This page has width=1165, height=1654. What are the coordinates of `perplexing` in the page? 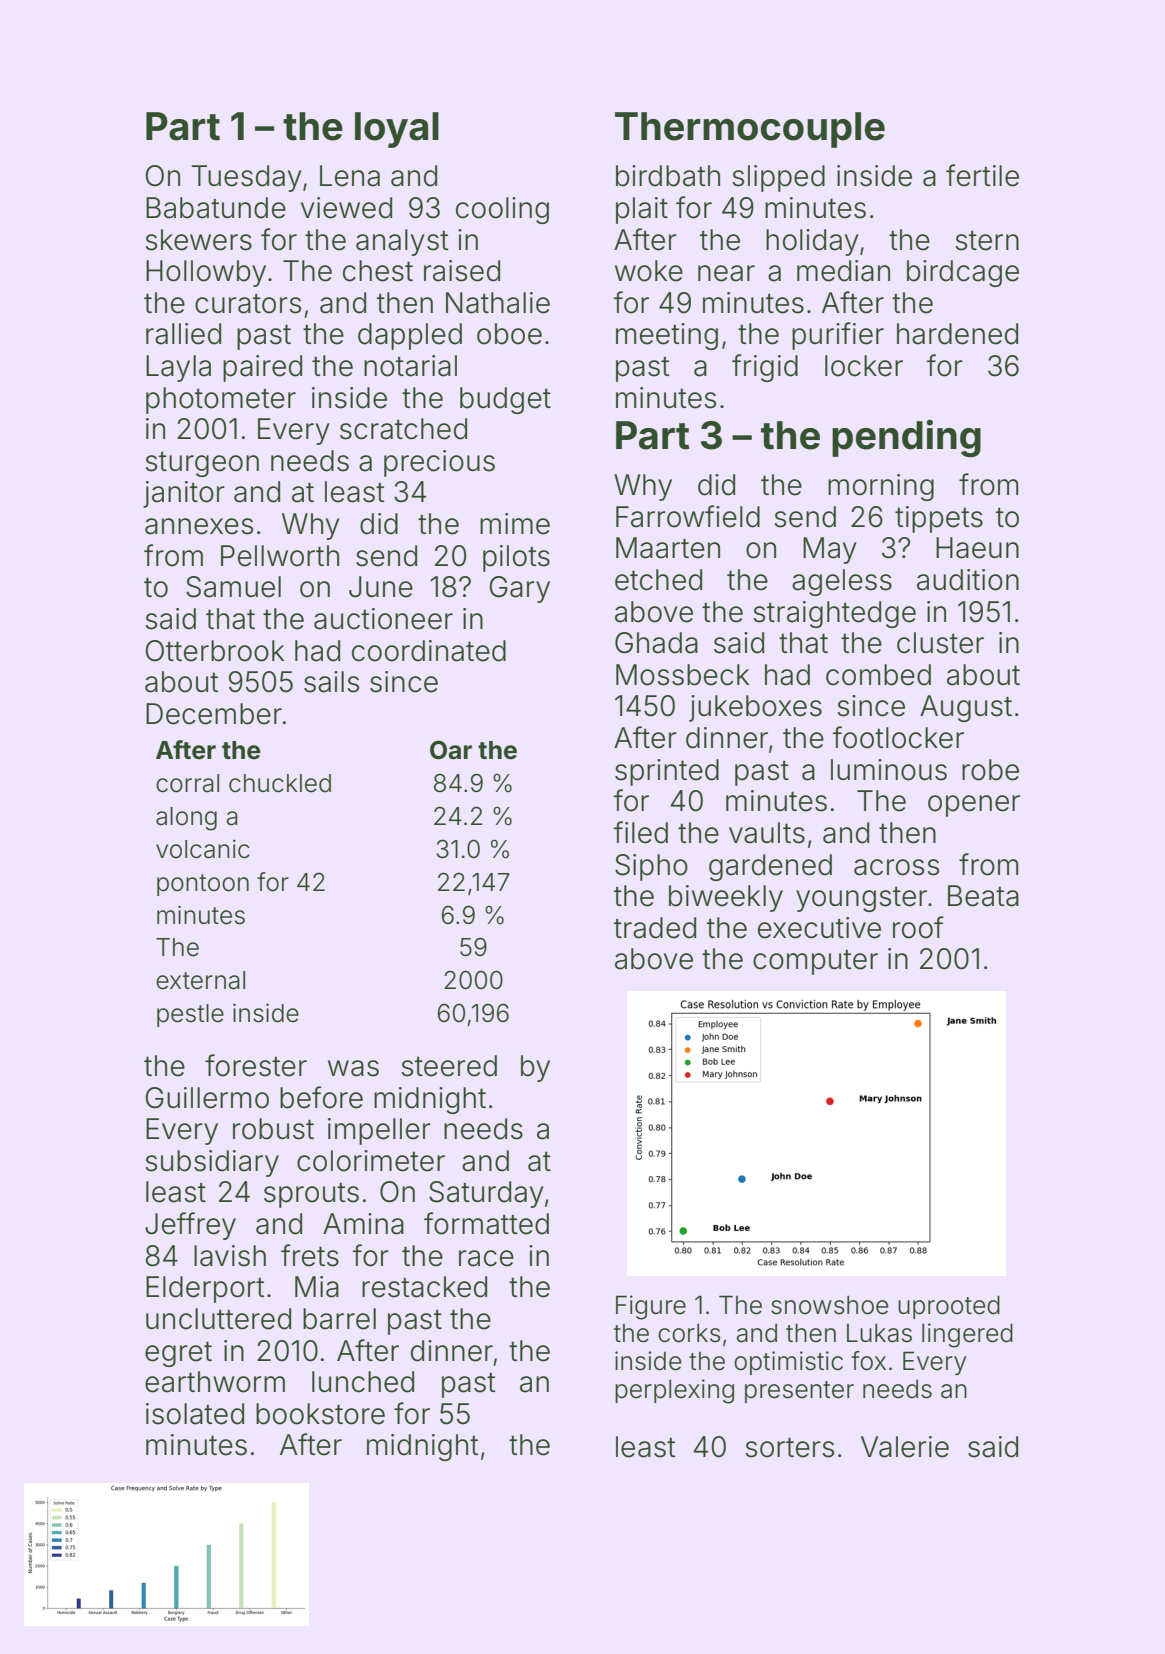 It's located at (674, 1391).
